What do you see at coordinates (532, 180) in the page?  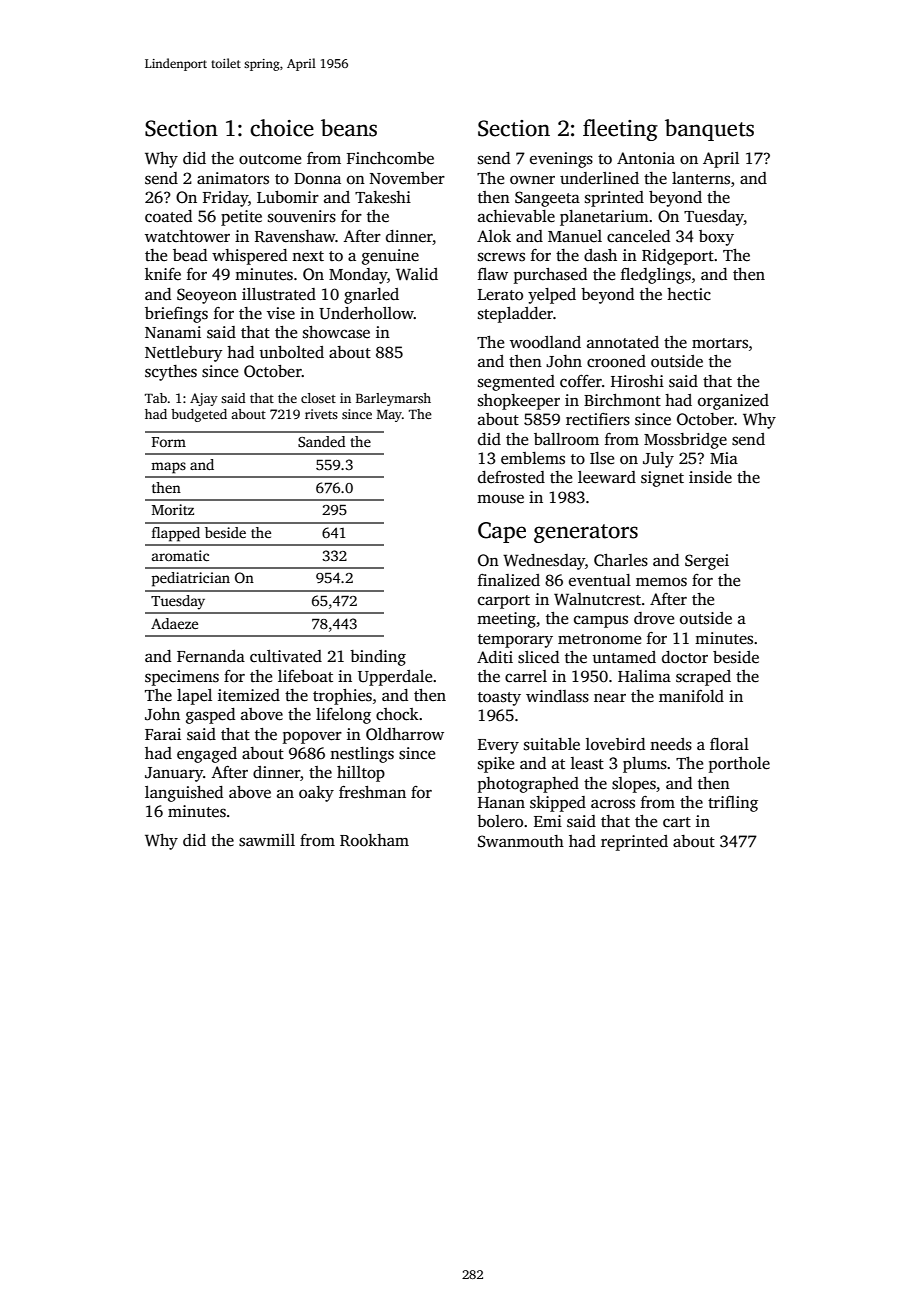 I see `owner` at bounding box center [532, 180].
